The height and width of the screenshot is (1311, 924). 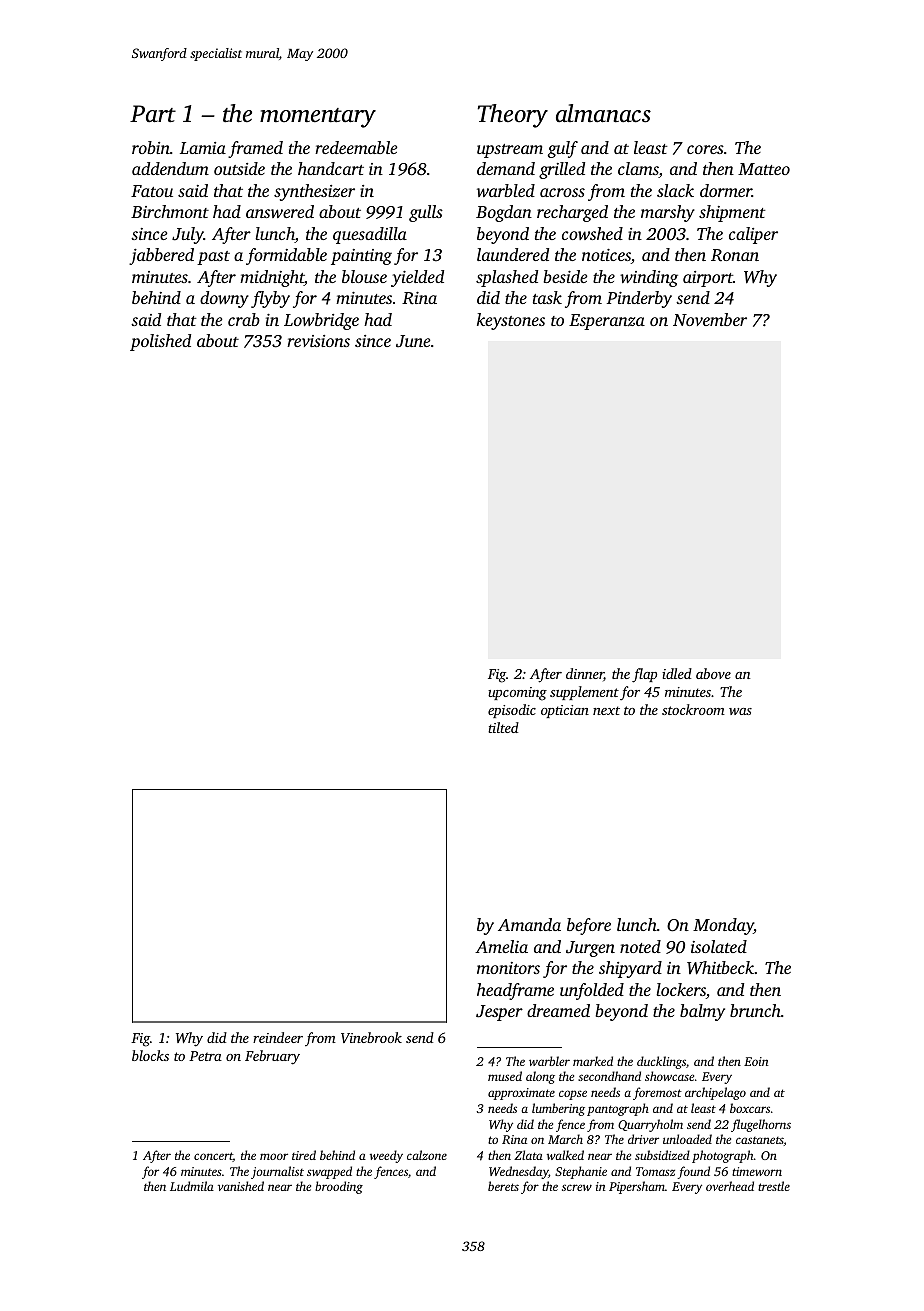 I want to click on archipelago, so click(x=715, y=1093).
